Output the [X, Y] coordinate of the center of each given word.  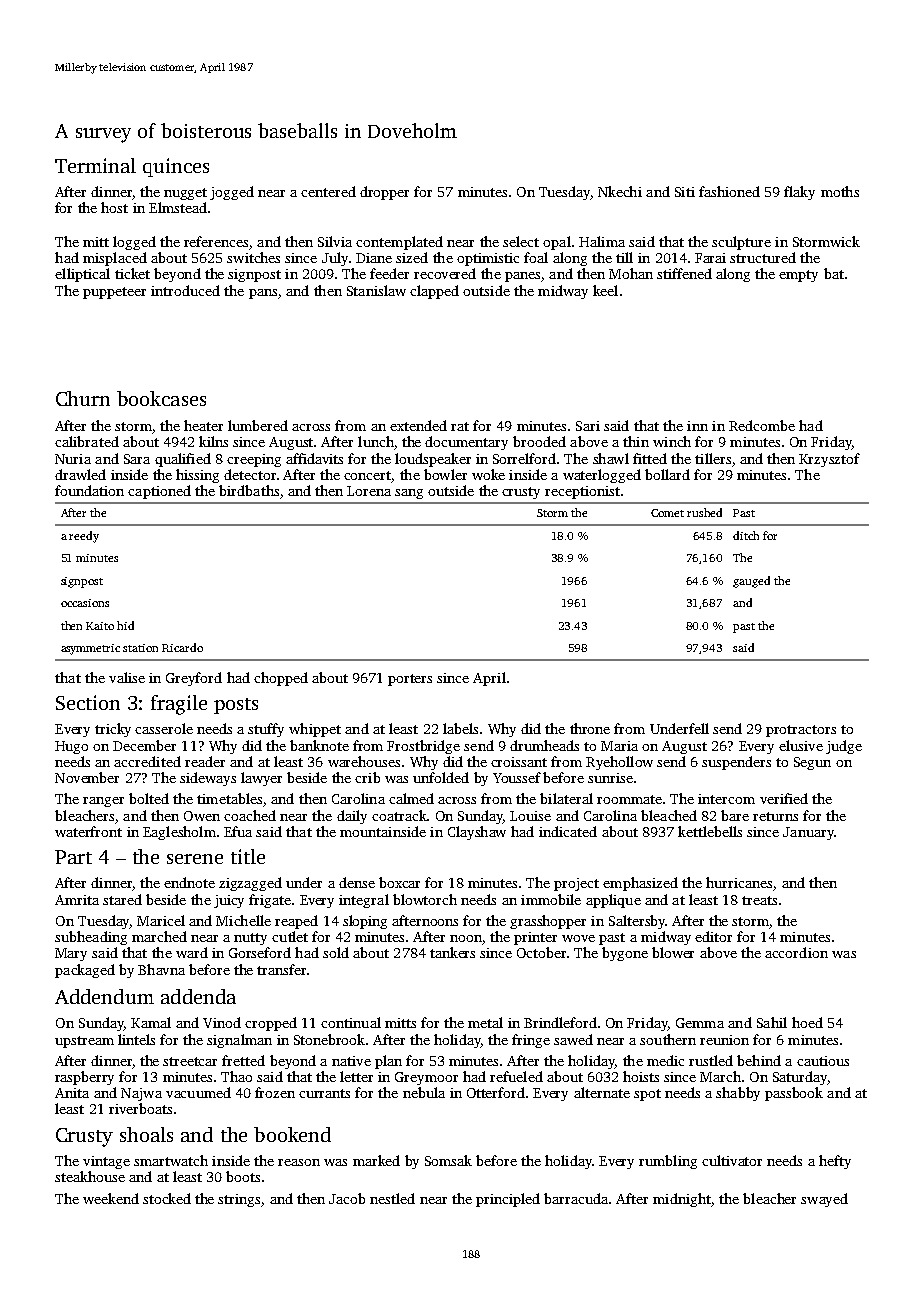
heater [203, 425]
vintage [106, 1162]
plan [388, 1062]
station [140, 648]
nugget [185, 194]
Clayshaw [477, 833]
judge [844, 747]
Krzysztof [829, 460]
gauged [751, 582]
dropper [384, 193]
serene [195, 859]
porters [410, 680]
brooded [539, 441]
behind [759, 1060]
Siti [685, 192]
